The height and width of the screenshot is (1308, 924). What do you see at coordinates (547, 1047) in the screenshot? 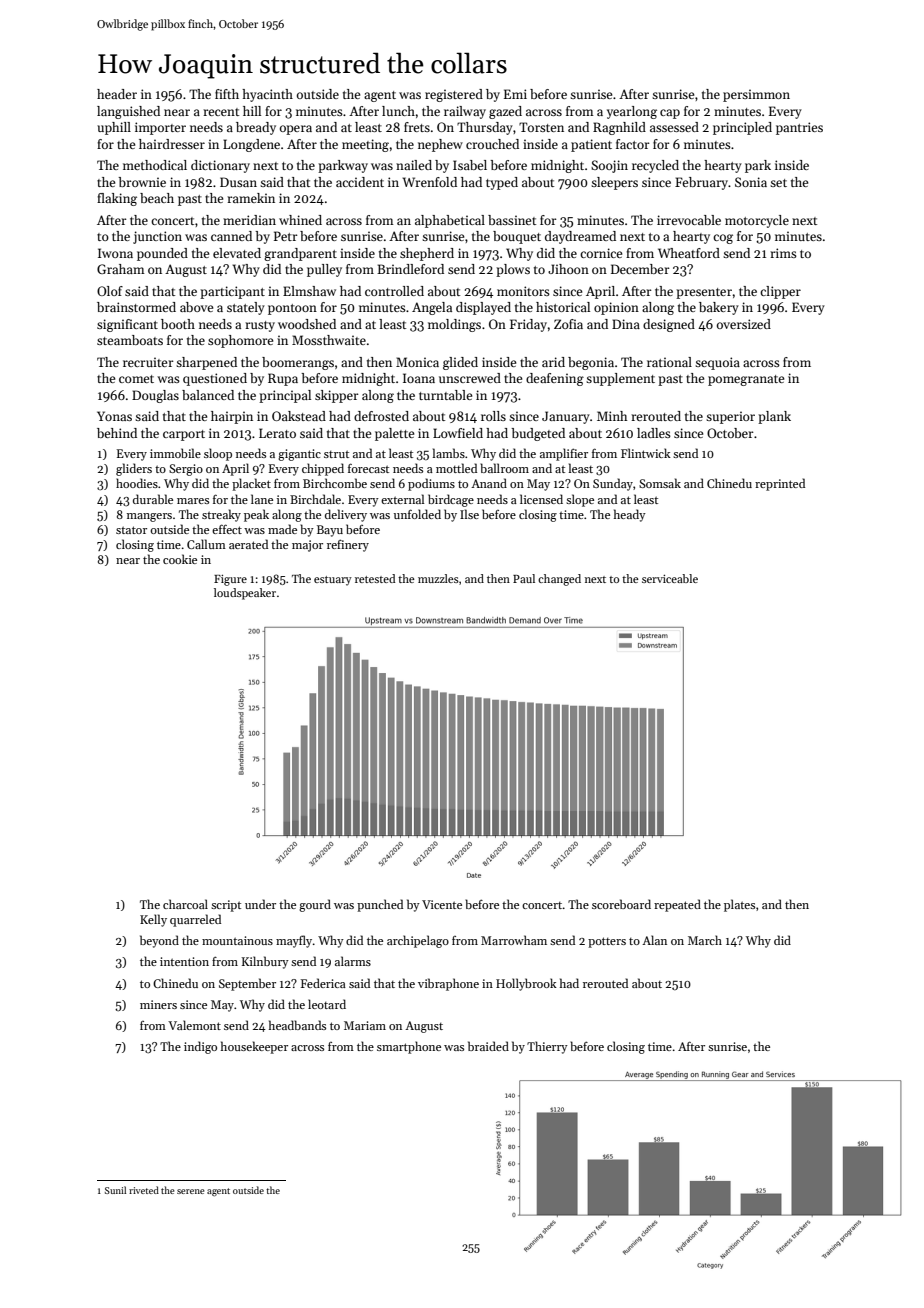
I see `Thierry` at bounding box center [547, 1047].
